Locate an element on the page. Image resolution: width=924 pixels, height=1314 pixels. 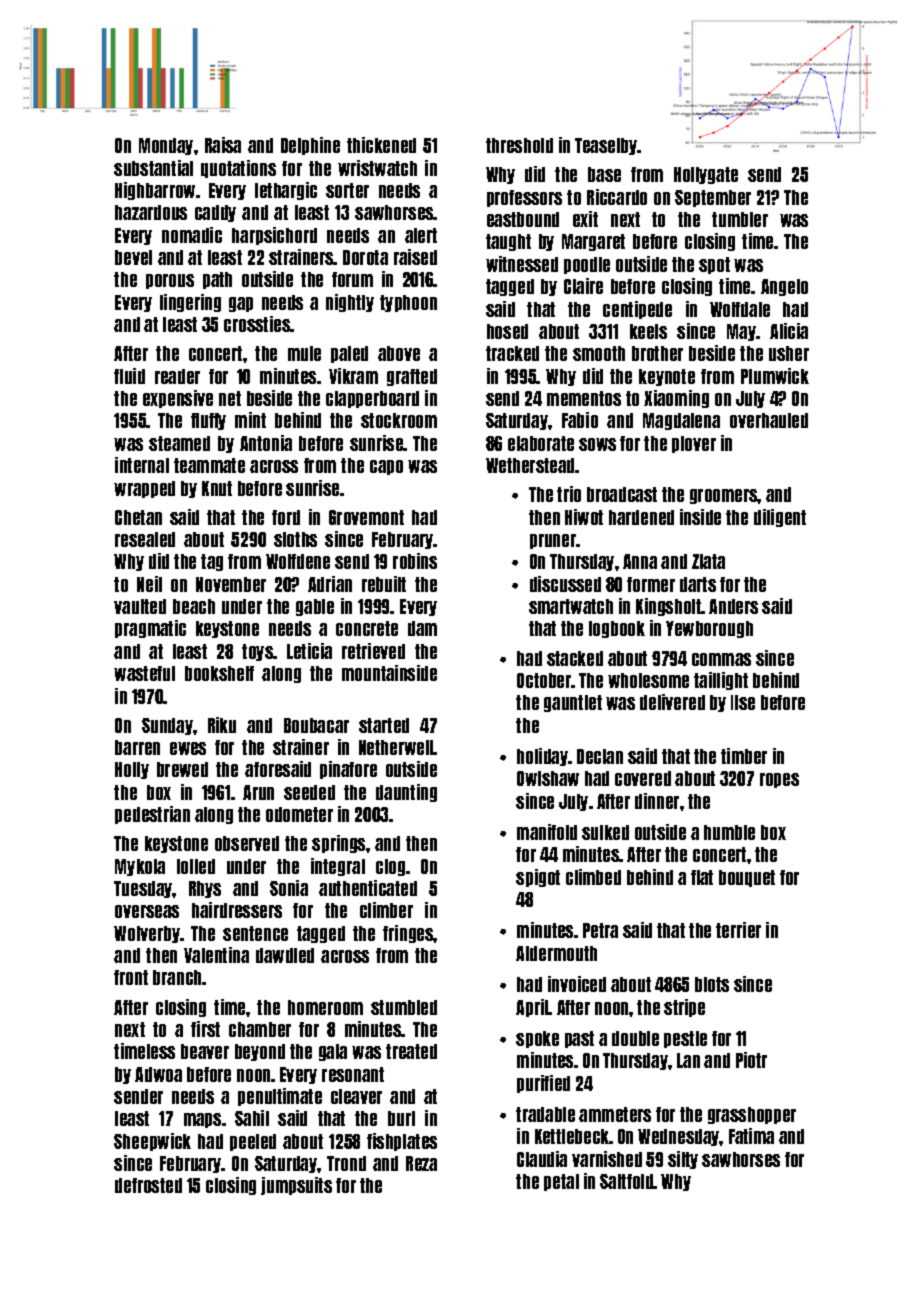
spigot is located at coordinates (538, 878).
